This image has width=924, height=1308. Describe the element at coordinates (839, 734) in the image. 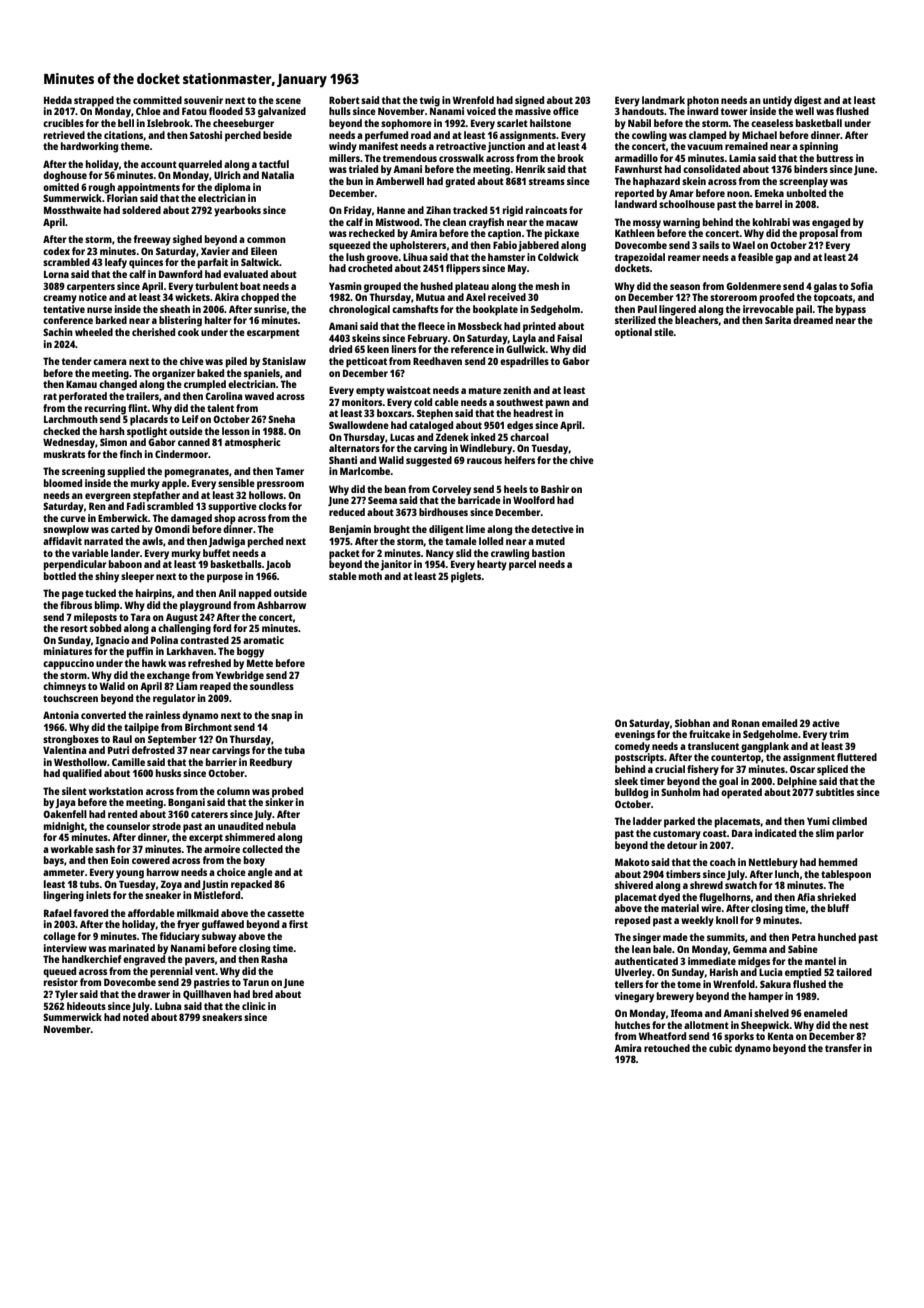

I see `trim` at that location.
